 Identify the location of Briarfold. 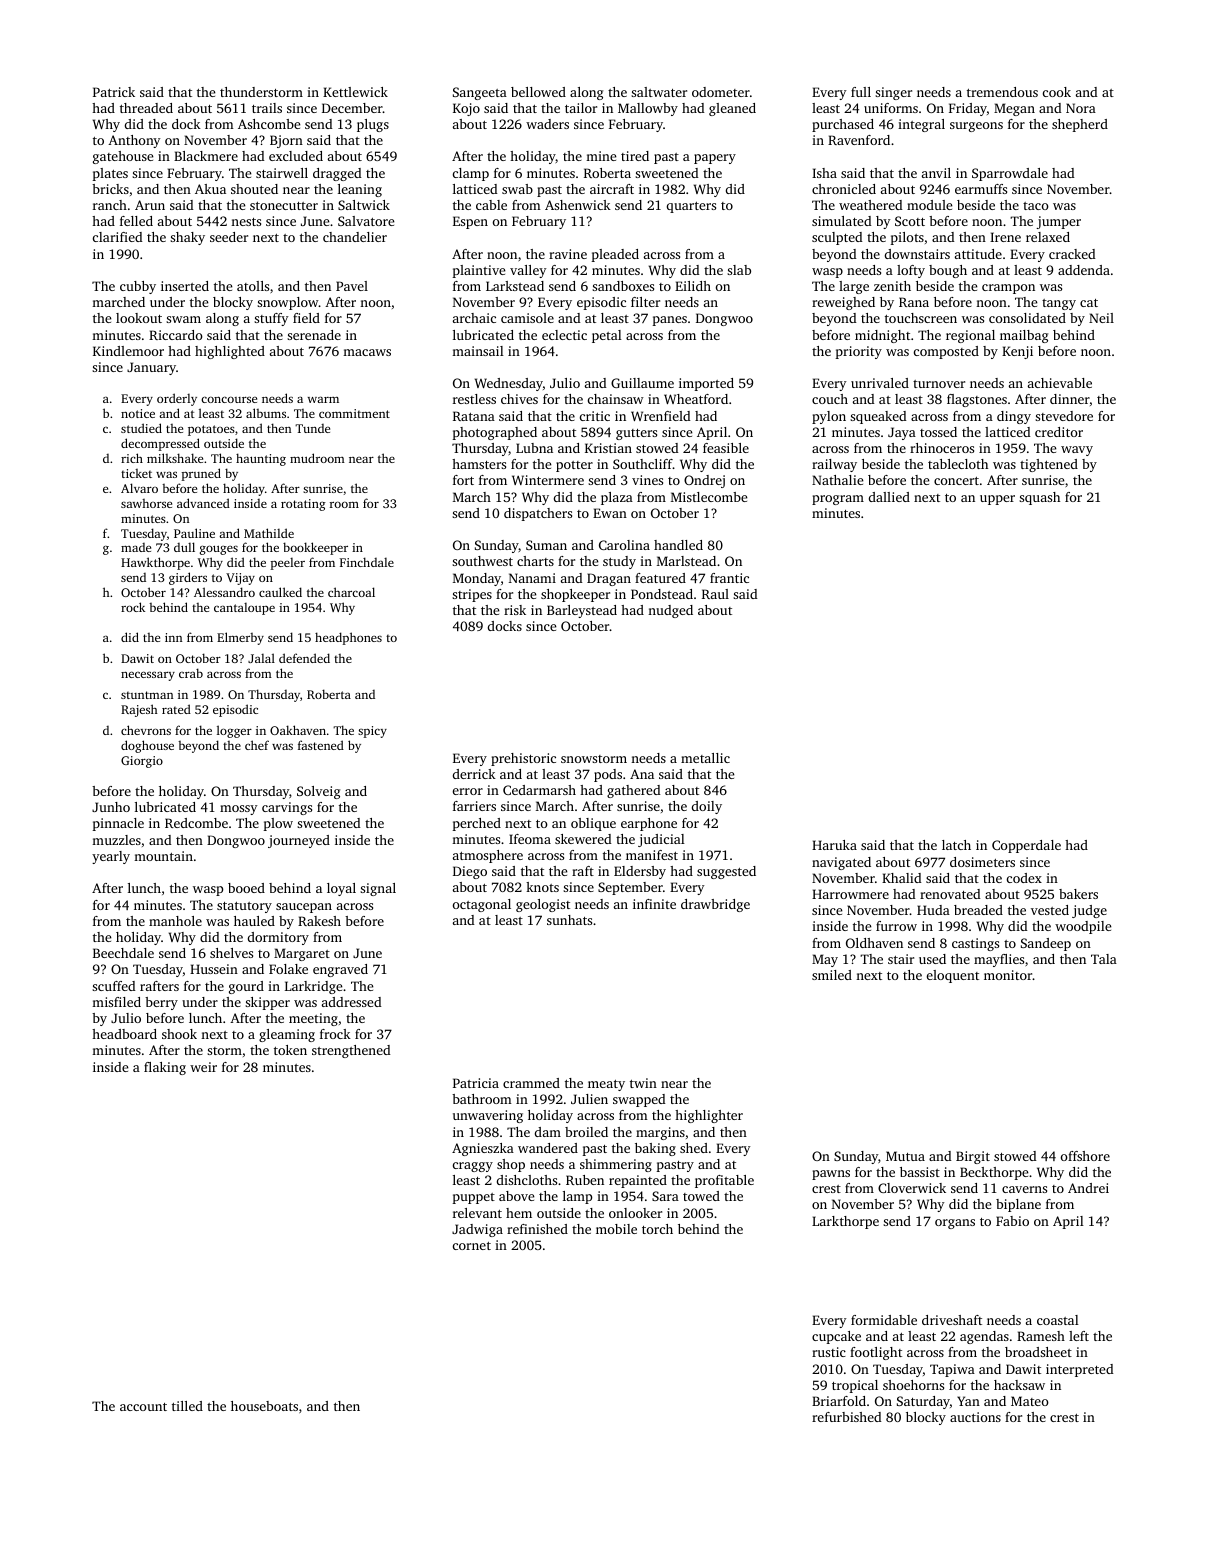
(839, 1401).
